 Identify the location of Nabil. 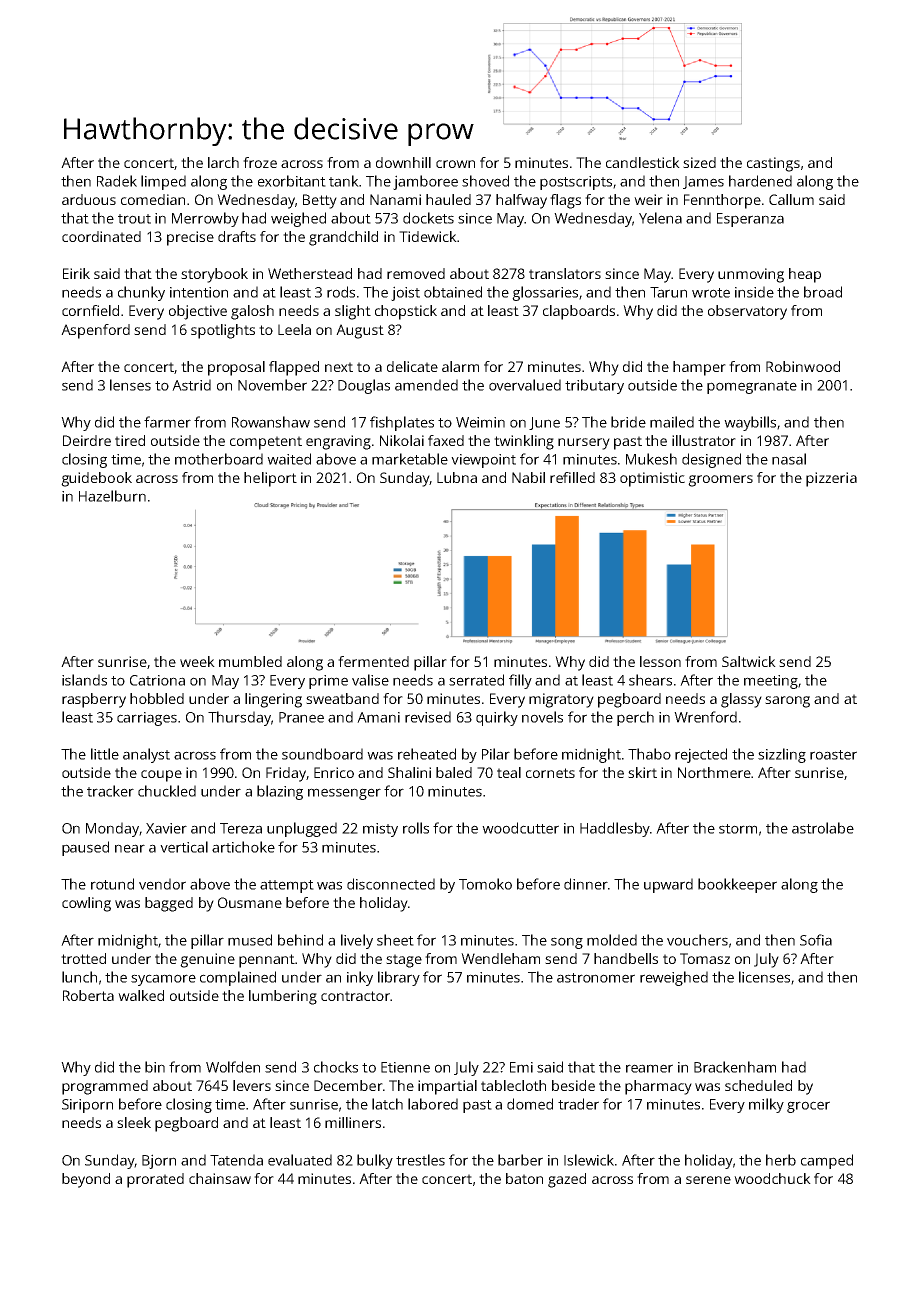
(528, 477).
